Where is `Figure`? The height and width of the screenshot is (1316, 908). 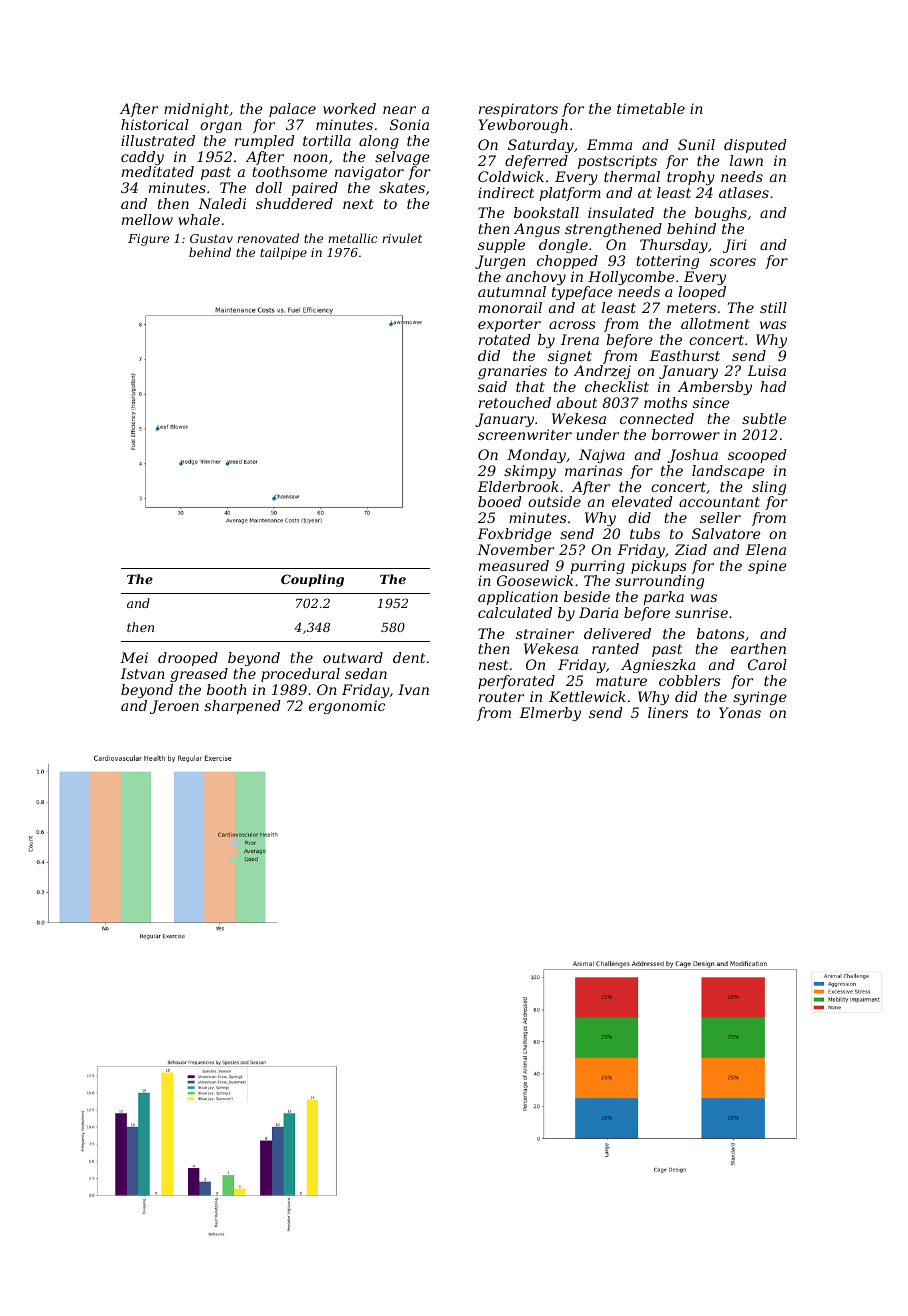 Figure is located at coordinates (148, 240).
